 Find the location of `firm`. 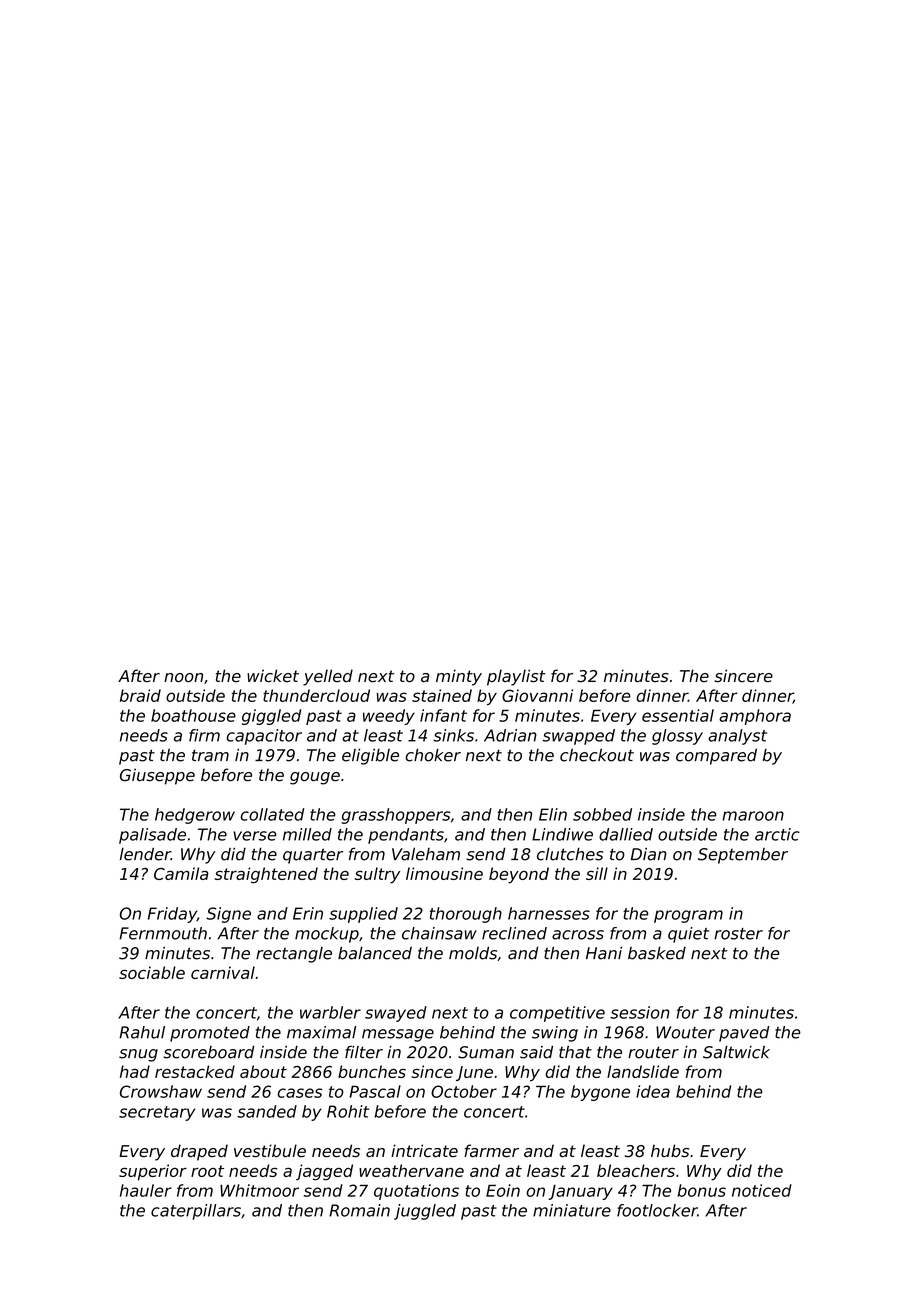

firm is located at coordinates (204, 735).
